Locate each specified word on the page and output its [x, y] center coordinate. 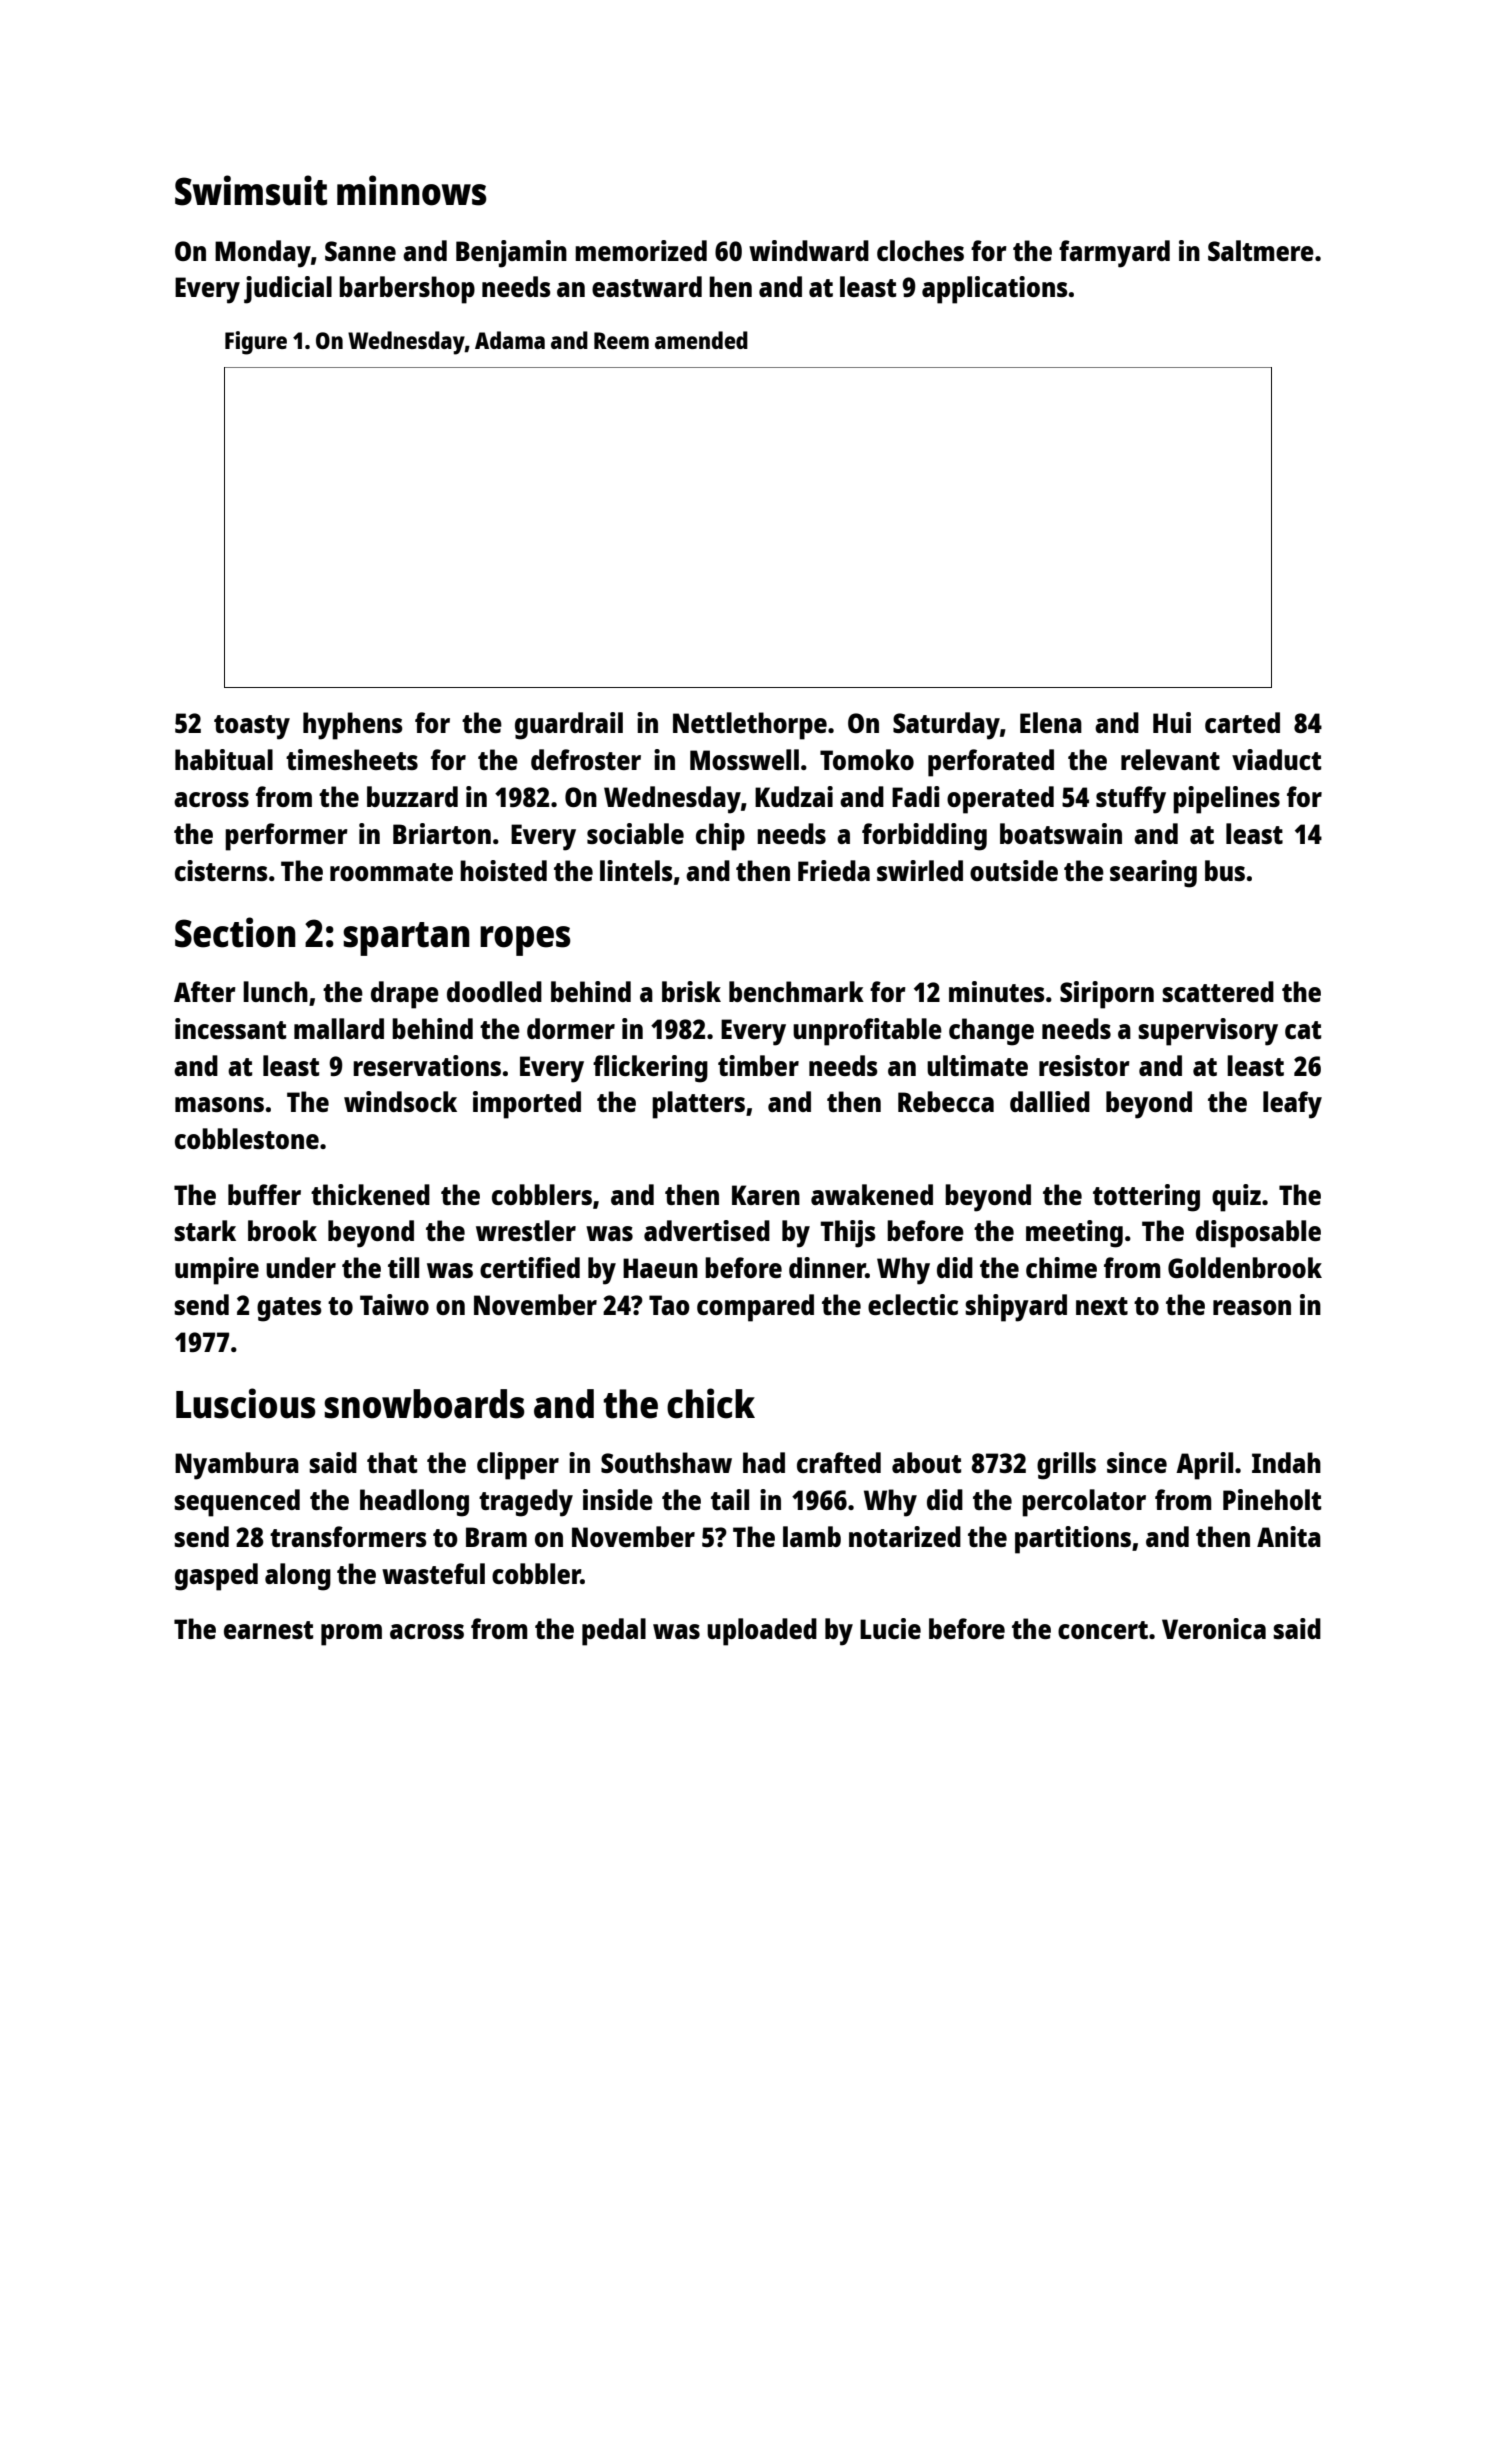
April [1204, 1466]
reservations [427, 1065]
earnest [268, 1630]
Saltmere [1261, 250]
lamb [812, 1536]
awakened [872, 1194]
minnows [412, 190]
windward [809, 250]
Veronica [1214, 1628]
